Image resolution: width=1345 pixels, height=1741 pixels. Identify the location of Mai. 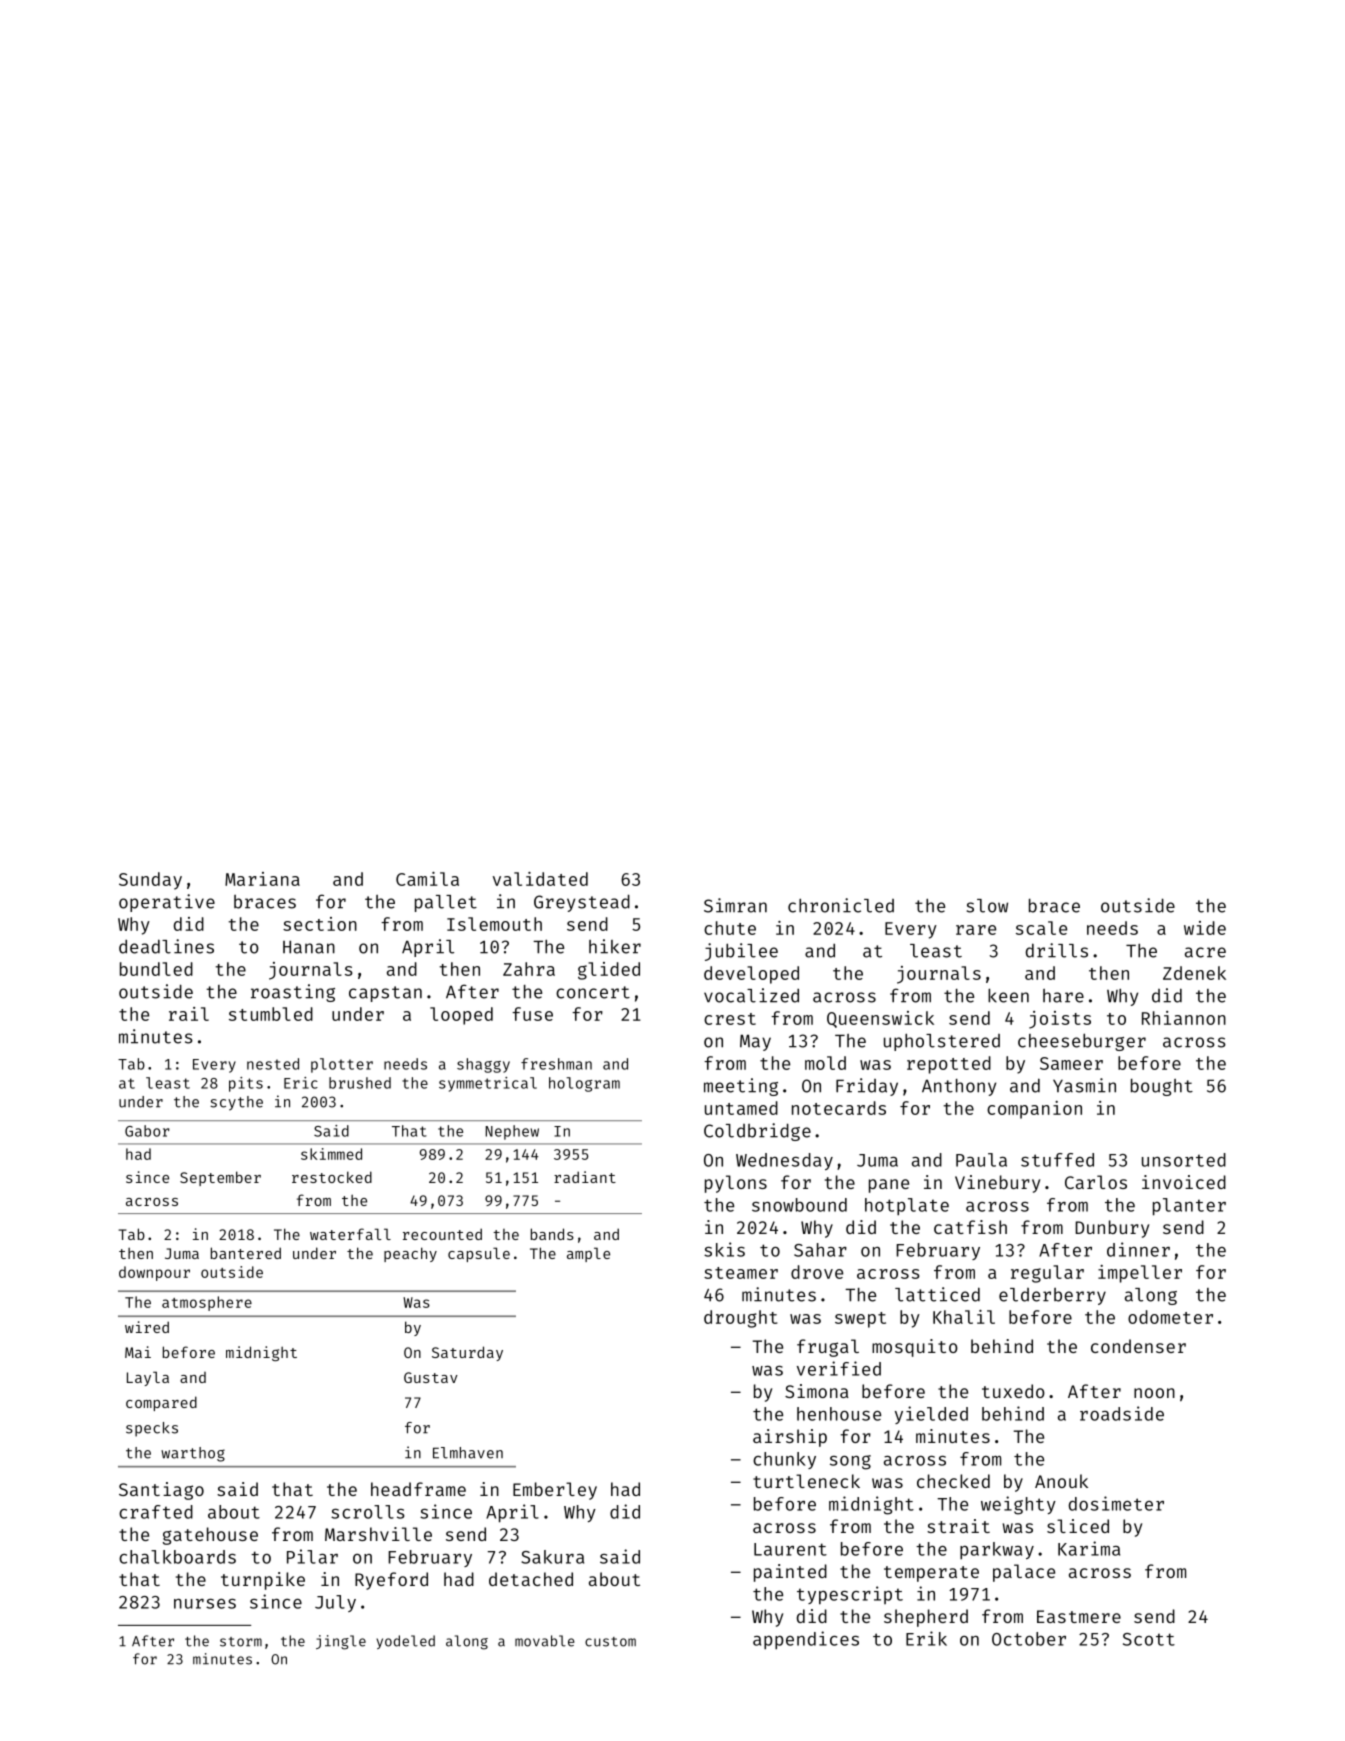
(138, 1352).
